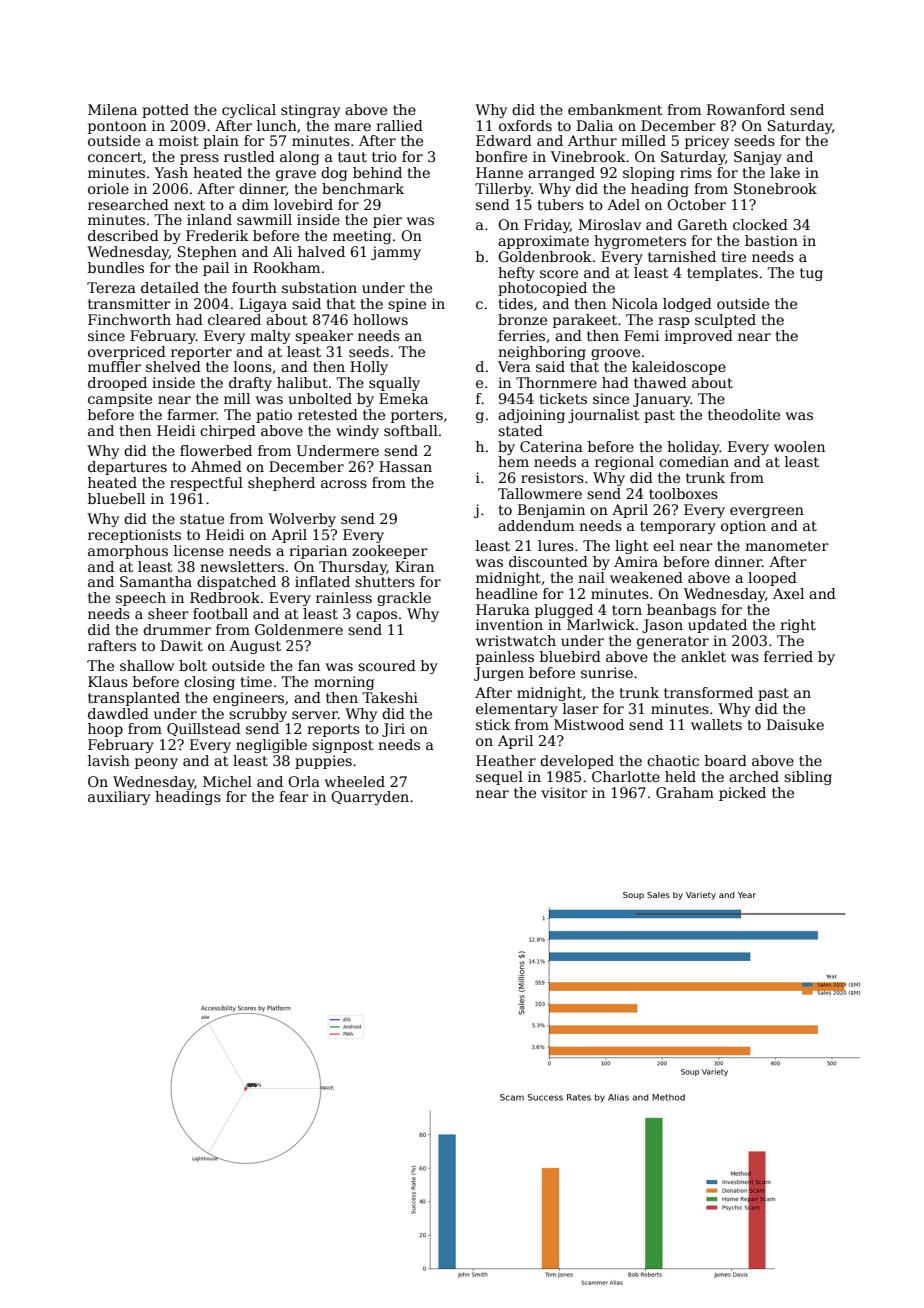  Describe the element at coordinates (788, 656) in the screenshot. I see `ferried` at that location.
